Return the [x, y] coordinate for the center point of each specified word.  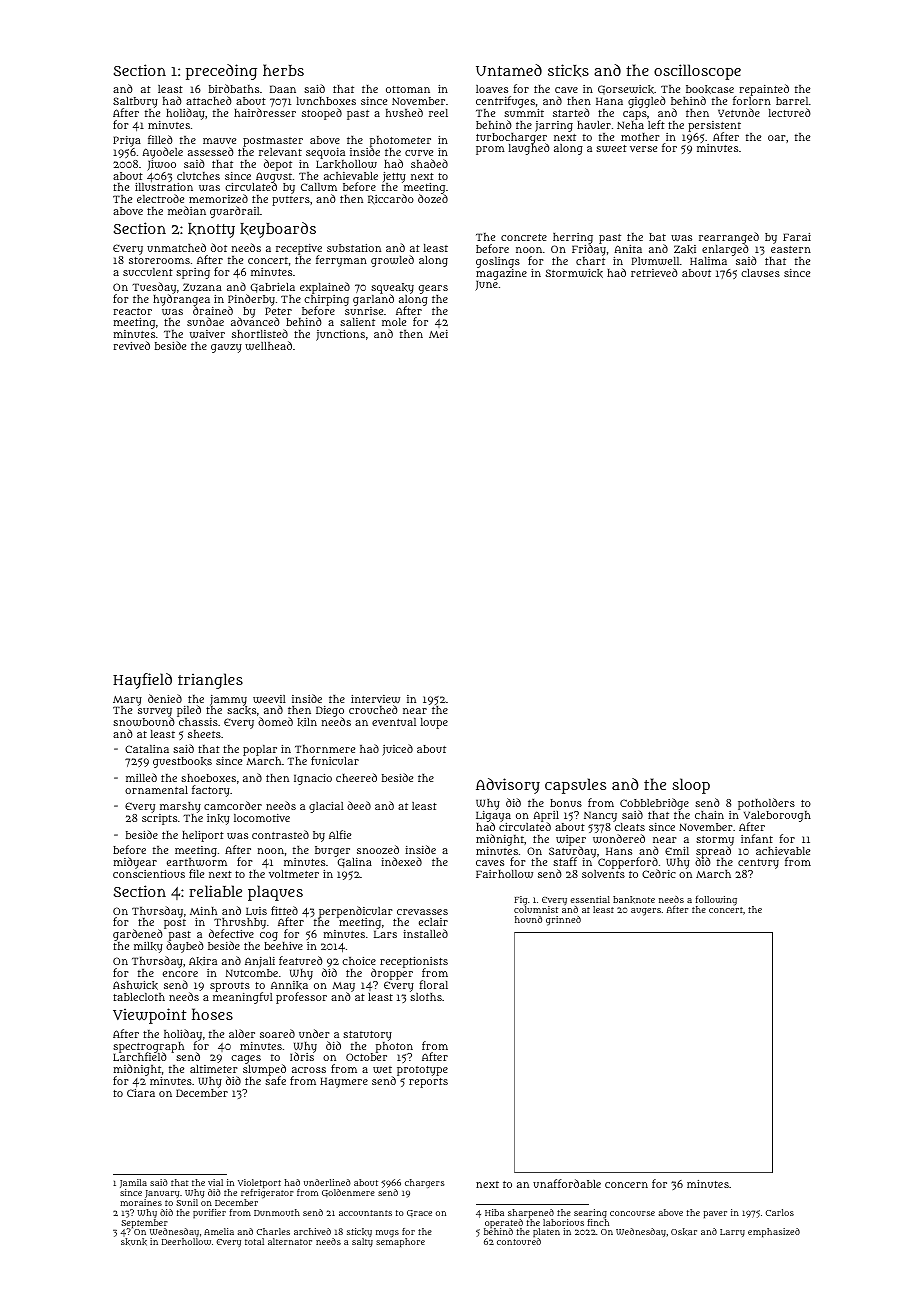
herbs [283, 70]
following [716, 901]
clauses [760, 273]
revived [131, 345]
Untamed [509, 70]
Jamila [133, 1183]
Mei [438, 334]
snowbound [144, 722]
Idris [302, 1057]
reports [428, 1083]
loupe [434, 723]
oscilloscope [697, 72]
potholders [766, 804]
